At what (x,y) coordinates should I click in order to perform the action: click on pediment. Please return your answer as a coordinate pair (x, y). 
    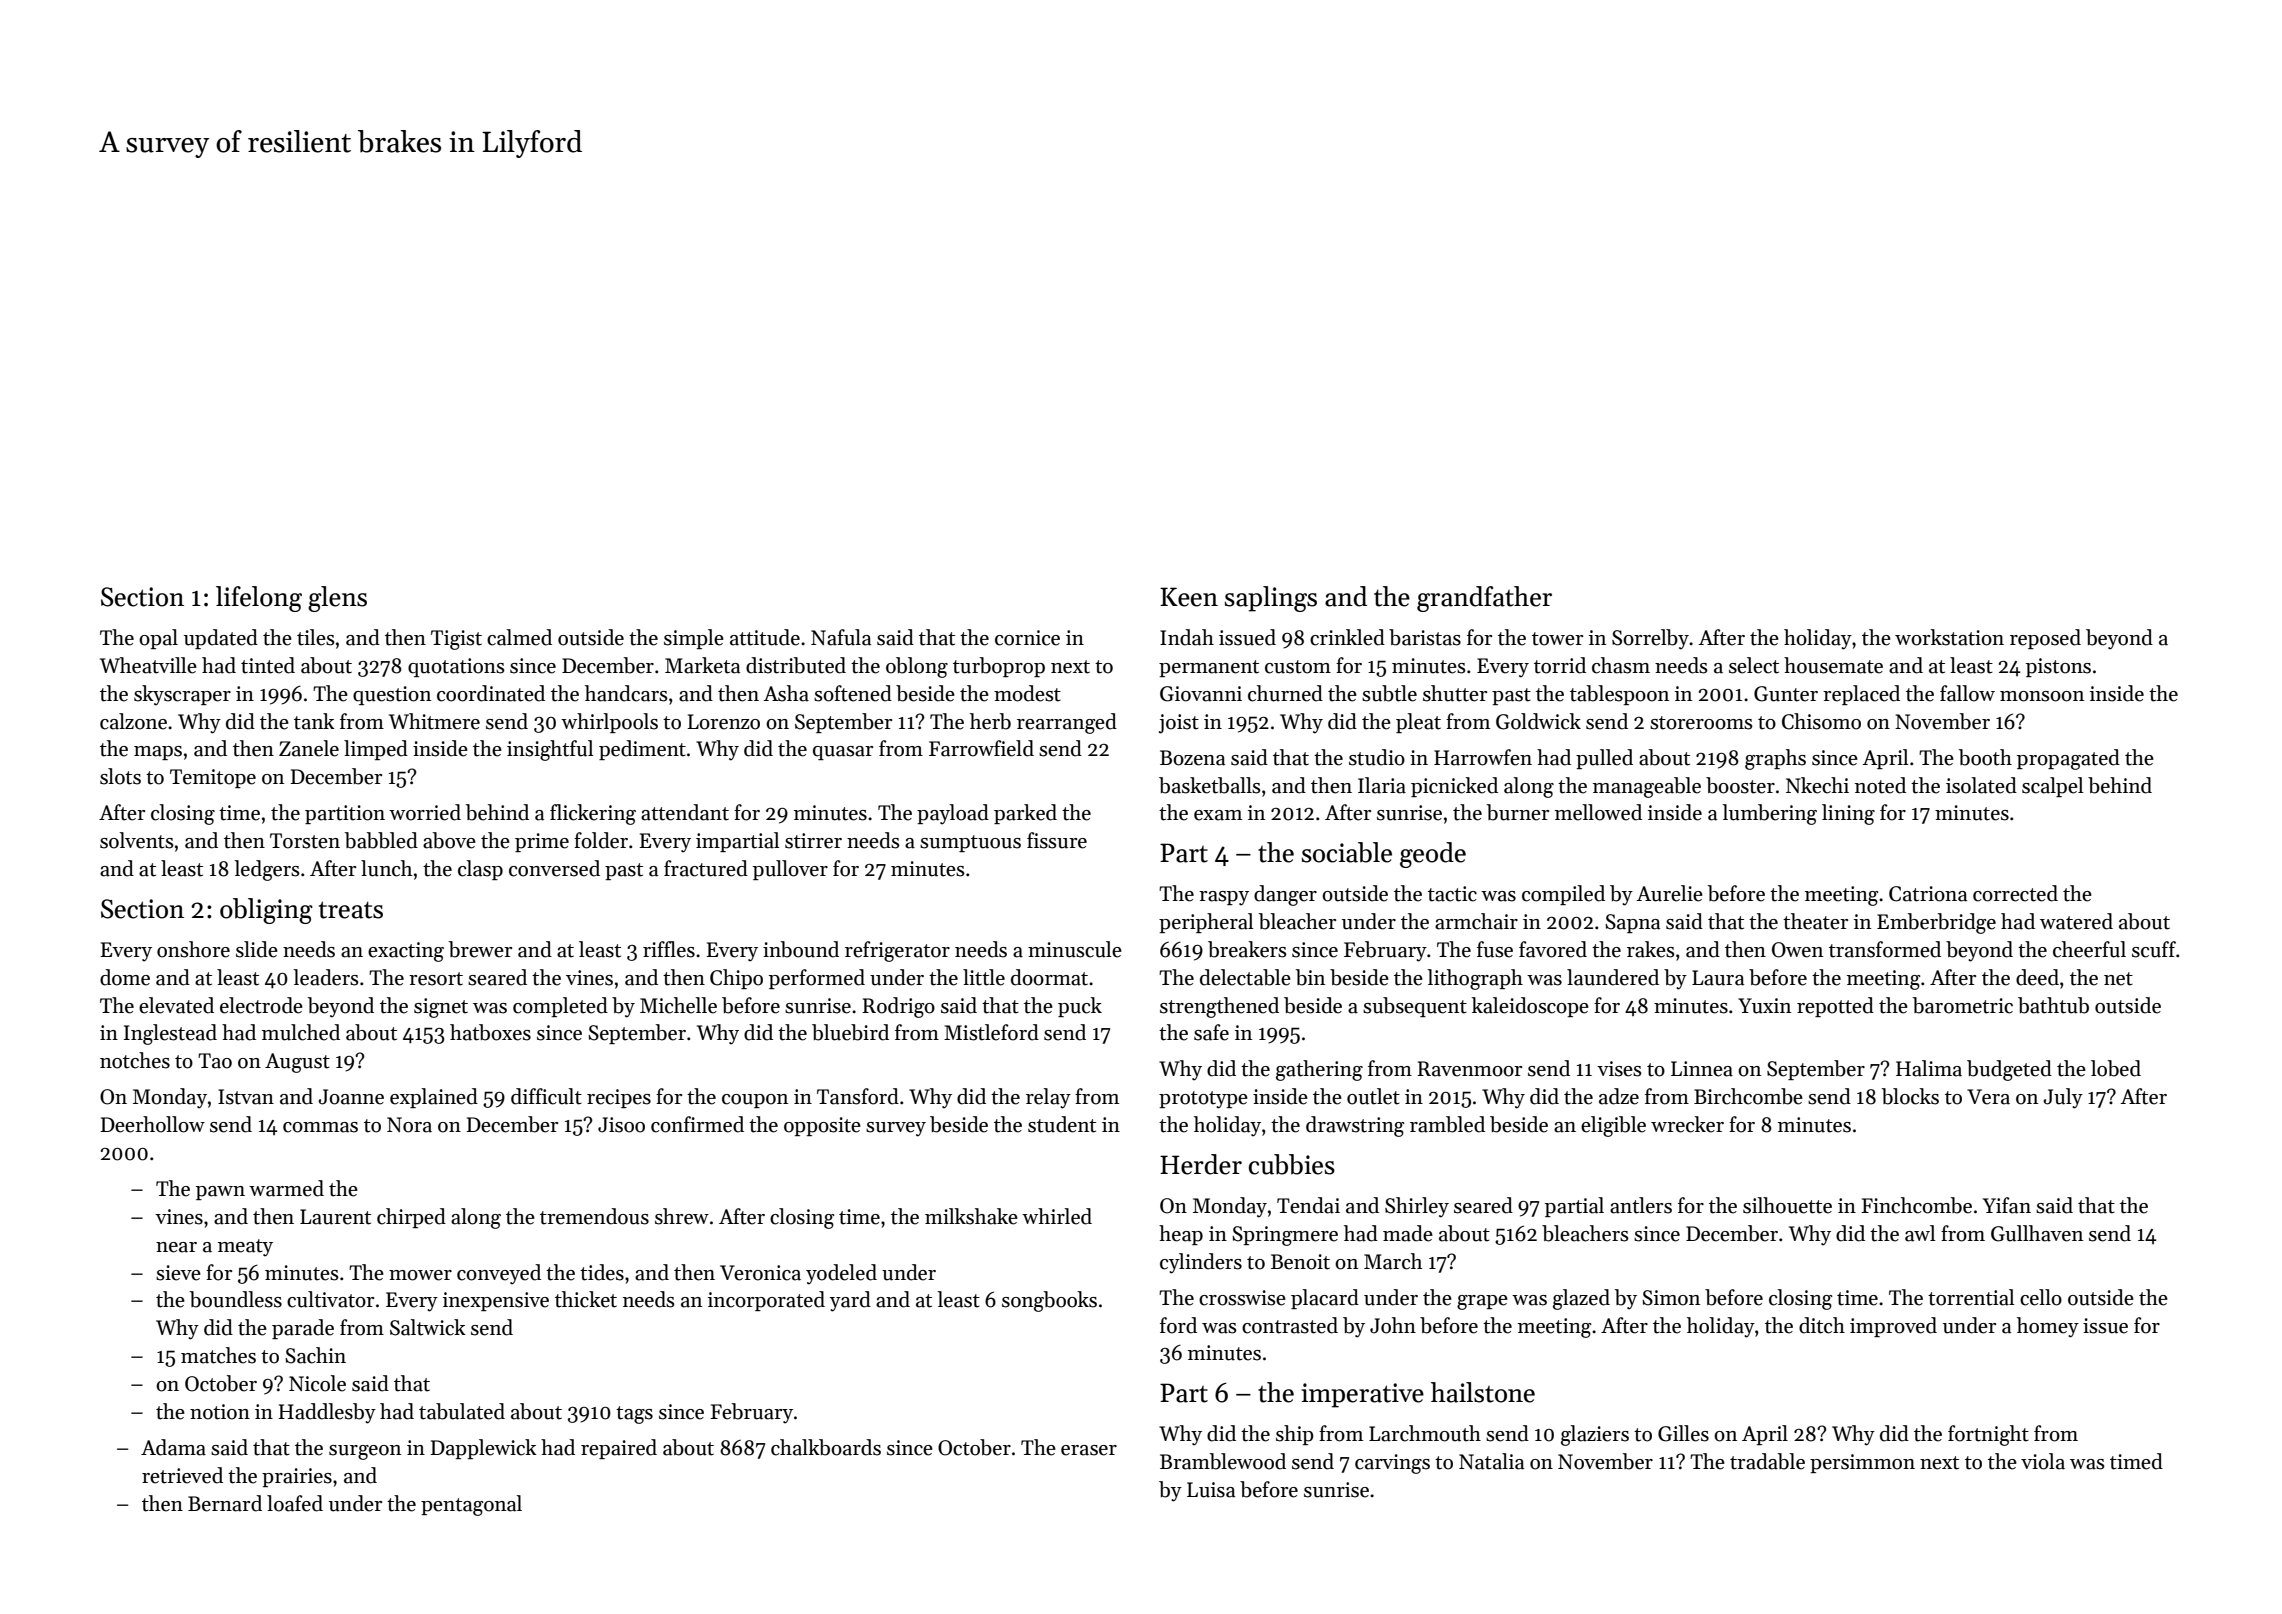
    Looking at the image, I should click on (642, 750).
